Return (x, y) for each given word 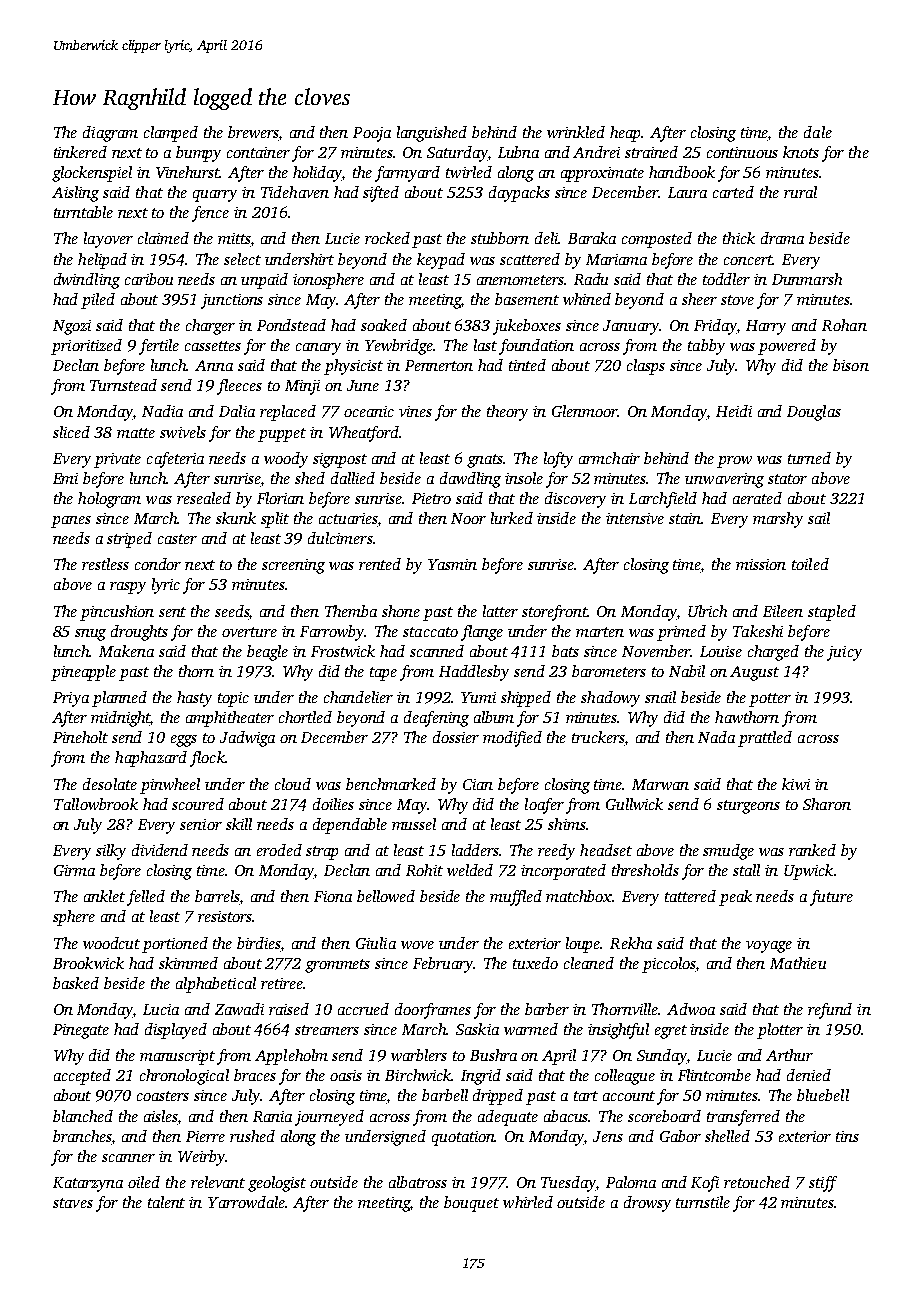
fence (210, 214)
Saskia (477, 1029)
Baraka (592, 238)
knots (801, 152)
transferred (743, 1118)
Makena (126, 651)
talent (166, 1202)
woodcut (111, 943)
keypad (441, 261)
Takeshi (758, 631)
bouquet (471, 1204)
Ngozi (72, 327)
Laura (687, 192)
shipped (526, 699)
